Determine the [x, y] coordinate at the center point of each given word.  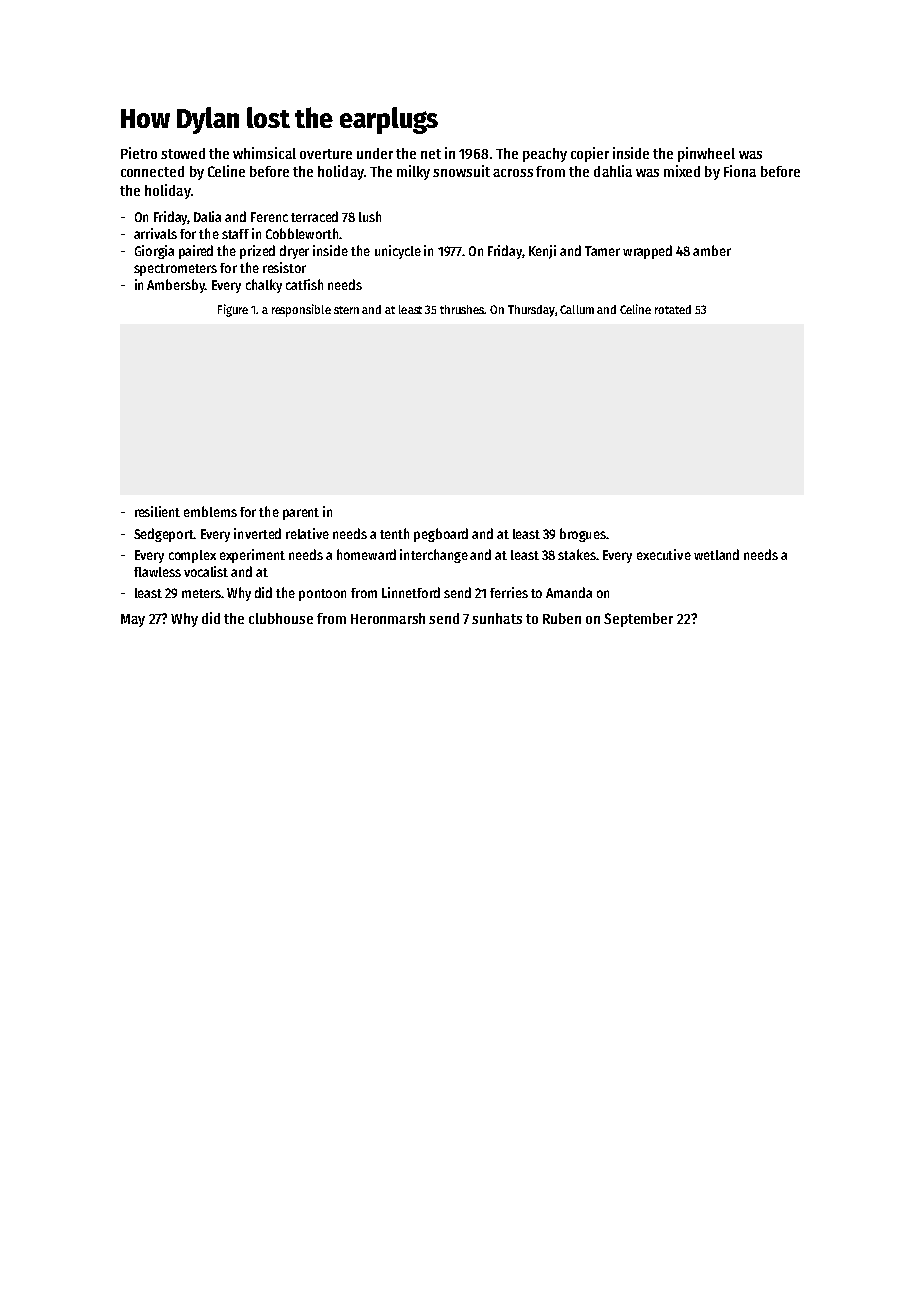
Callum [577, 309]
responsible [301, 310]
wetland [716, 554]
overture [326, 154]
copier [590, 154]
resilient [157, 511]
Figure [233, 310]
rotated [673, 309]
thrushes [463, 309]
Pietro [139, 153]
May [133, 620]
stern [346, 310]
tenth [394, 533]
